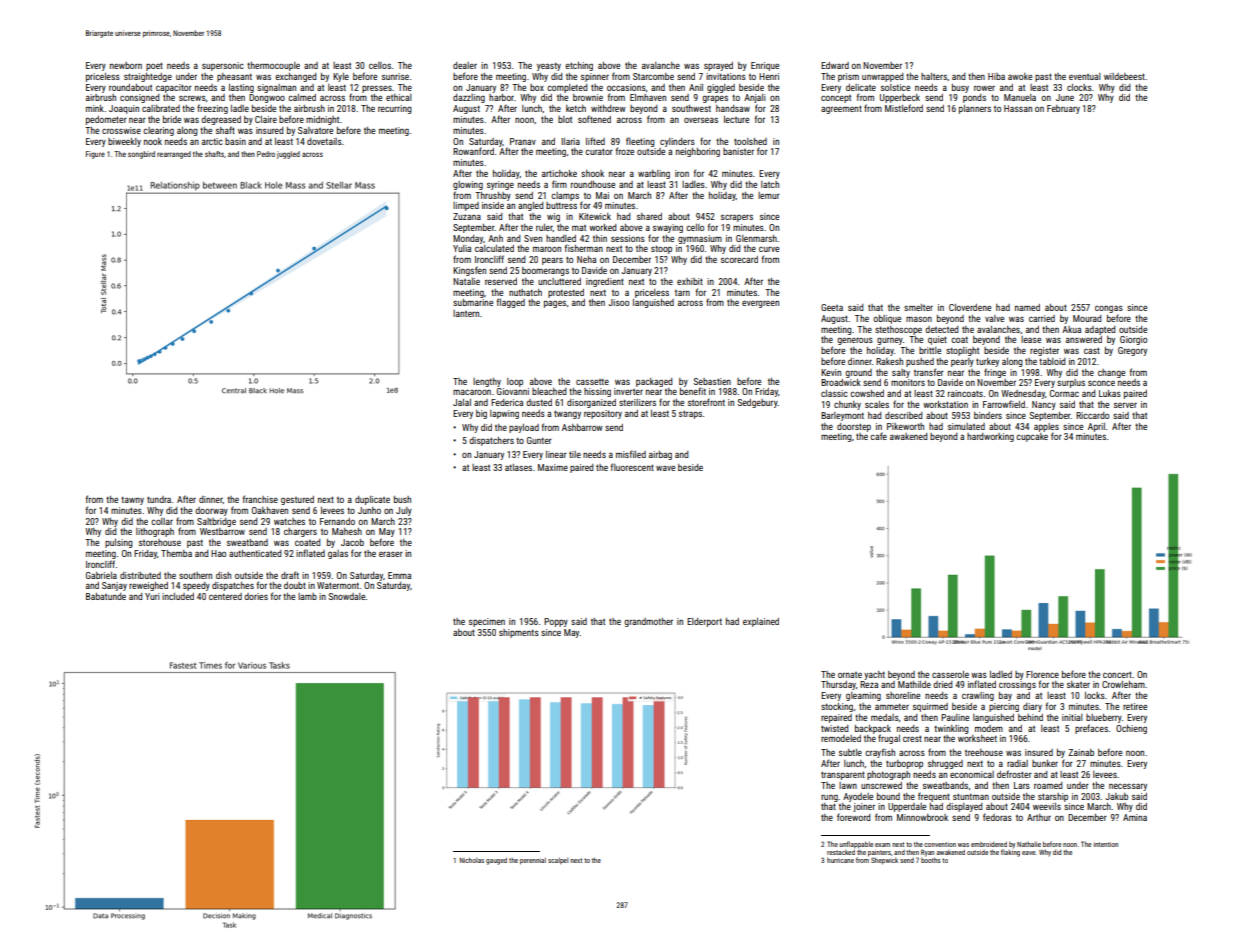  Describe the element at coordinates (1124, 76) in the screenshot. I see `wildebeest` at that location.
